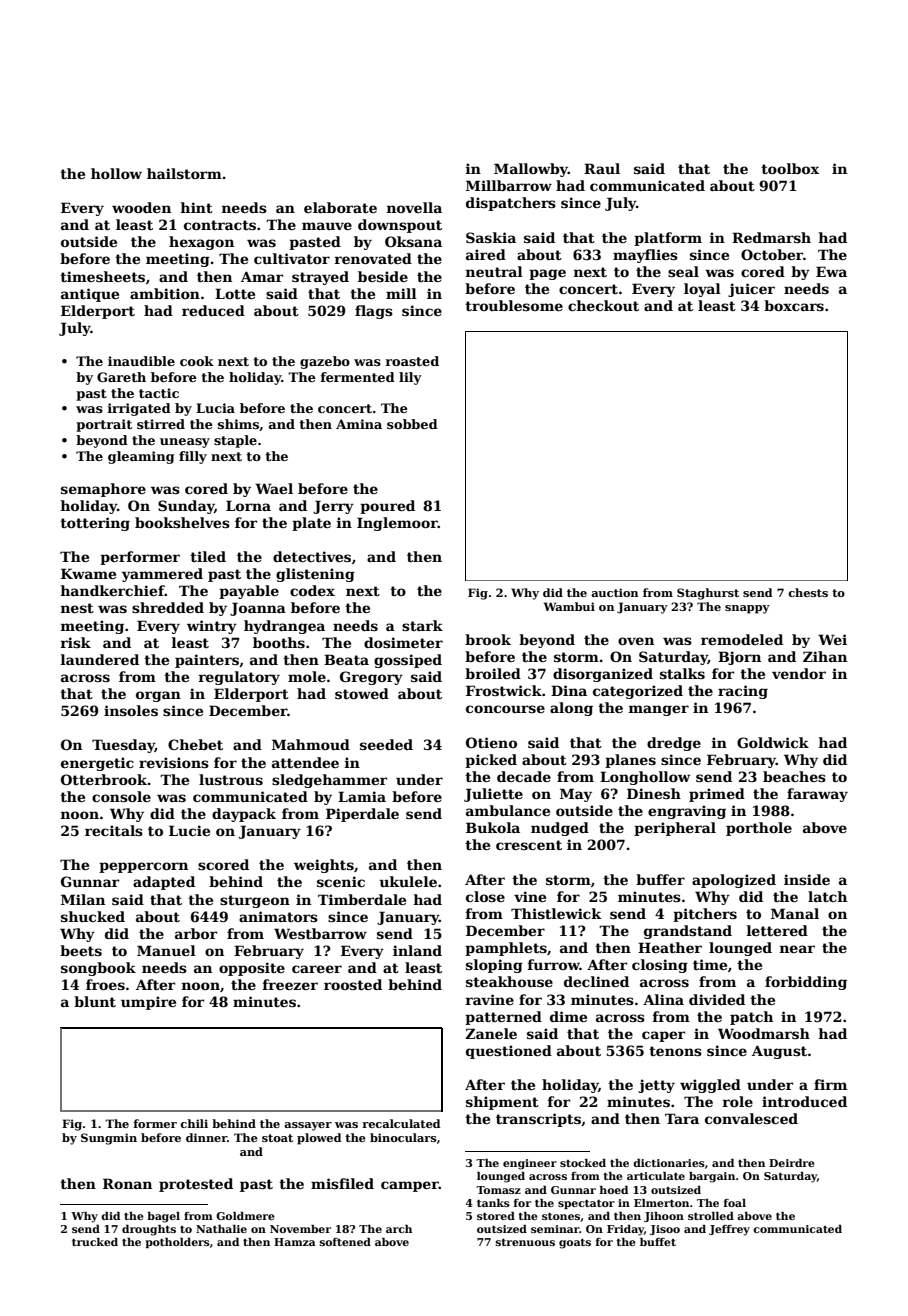  I want to click on crescent, so click(529, 845).
